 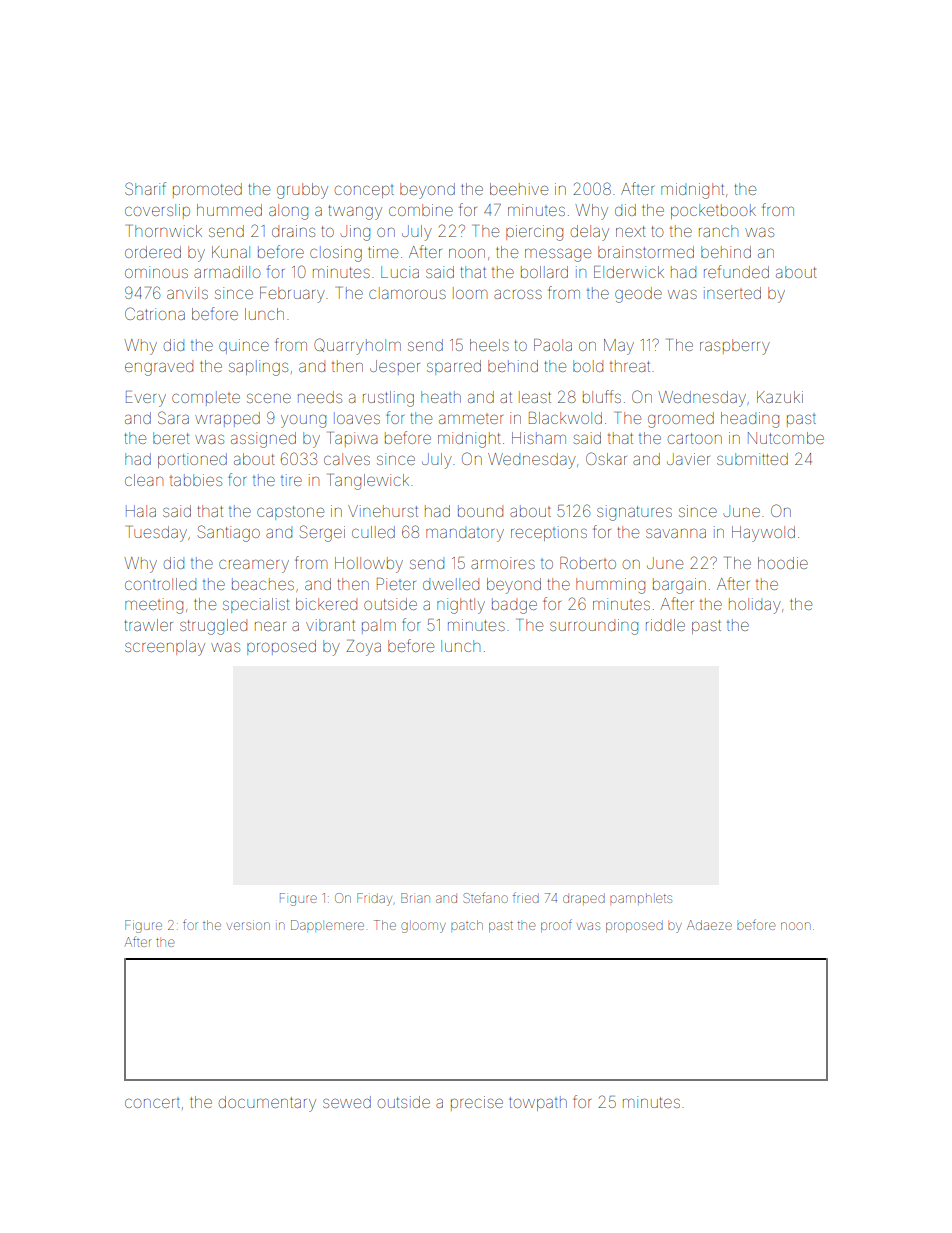 What do you see at coordinates (207, 190) in the document?
I see `promoted` at bounding box center [207, 190].
